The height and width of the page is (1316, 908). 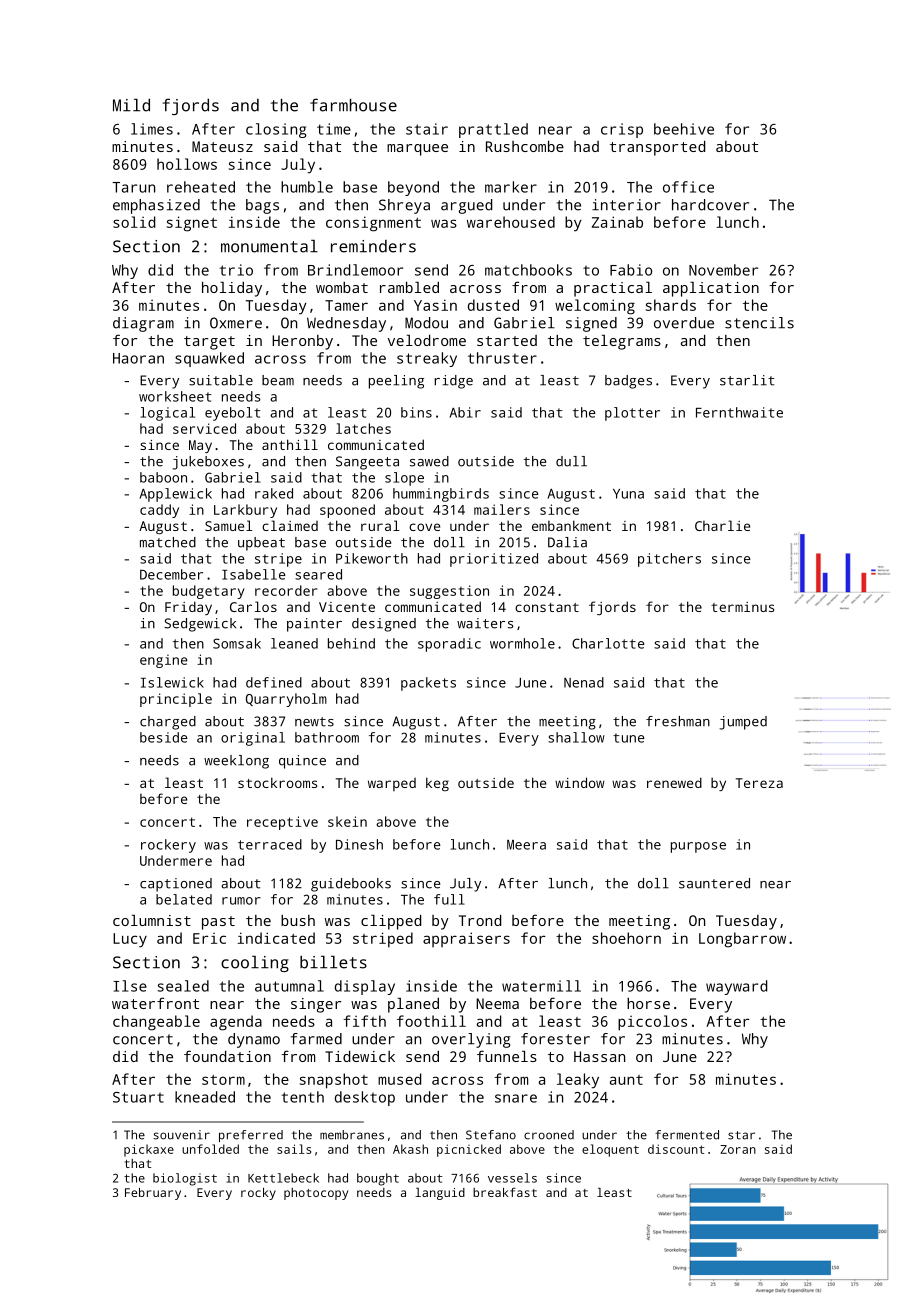 What do you see at coordinates (185, 1179) in the page?
I see `biologist` at bounding box center [185, 1179].
